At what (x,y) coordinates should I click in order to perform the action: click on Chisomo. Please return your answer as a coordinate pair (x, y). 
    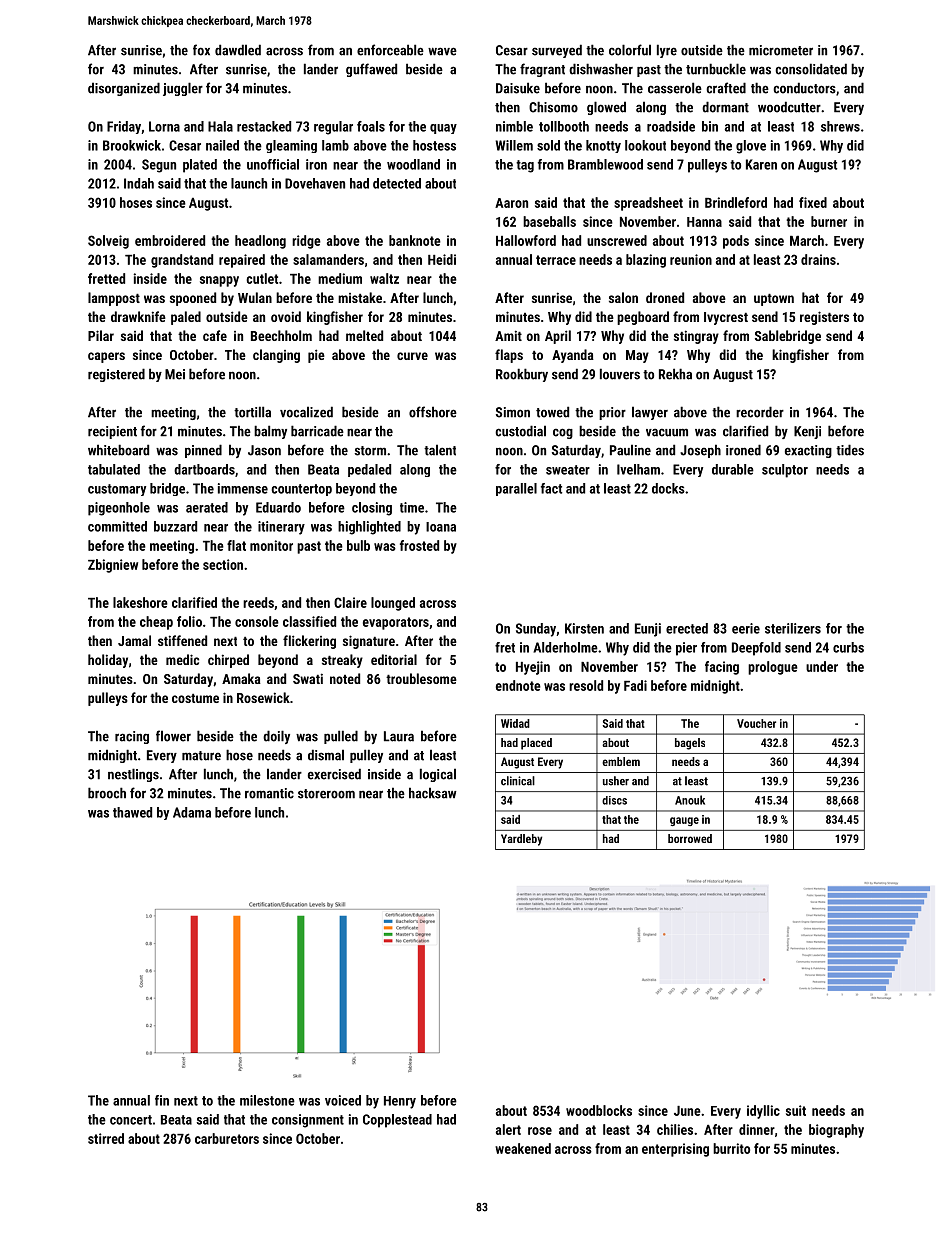
    Looking at the image, I should click on (553, 107).
